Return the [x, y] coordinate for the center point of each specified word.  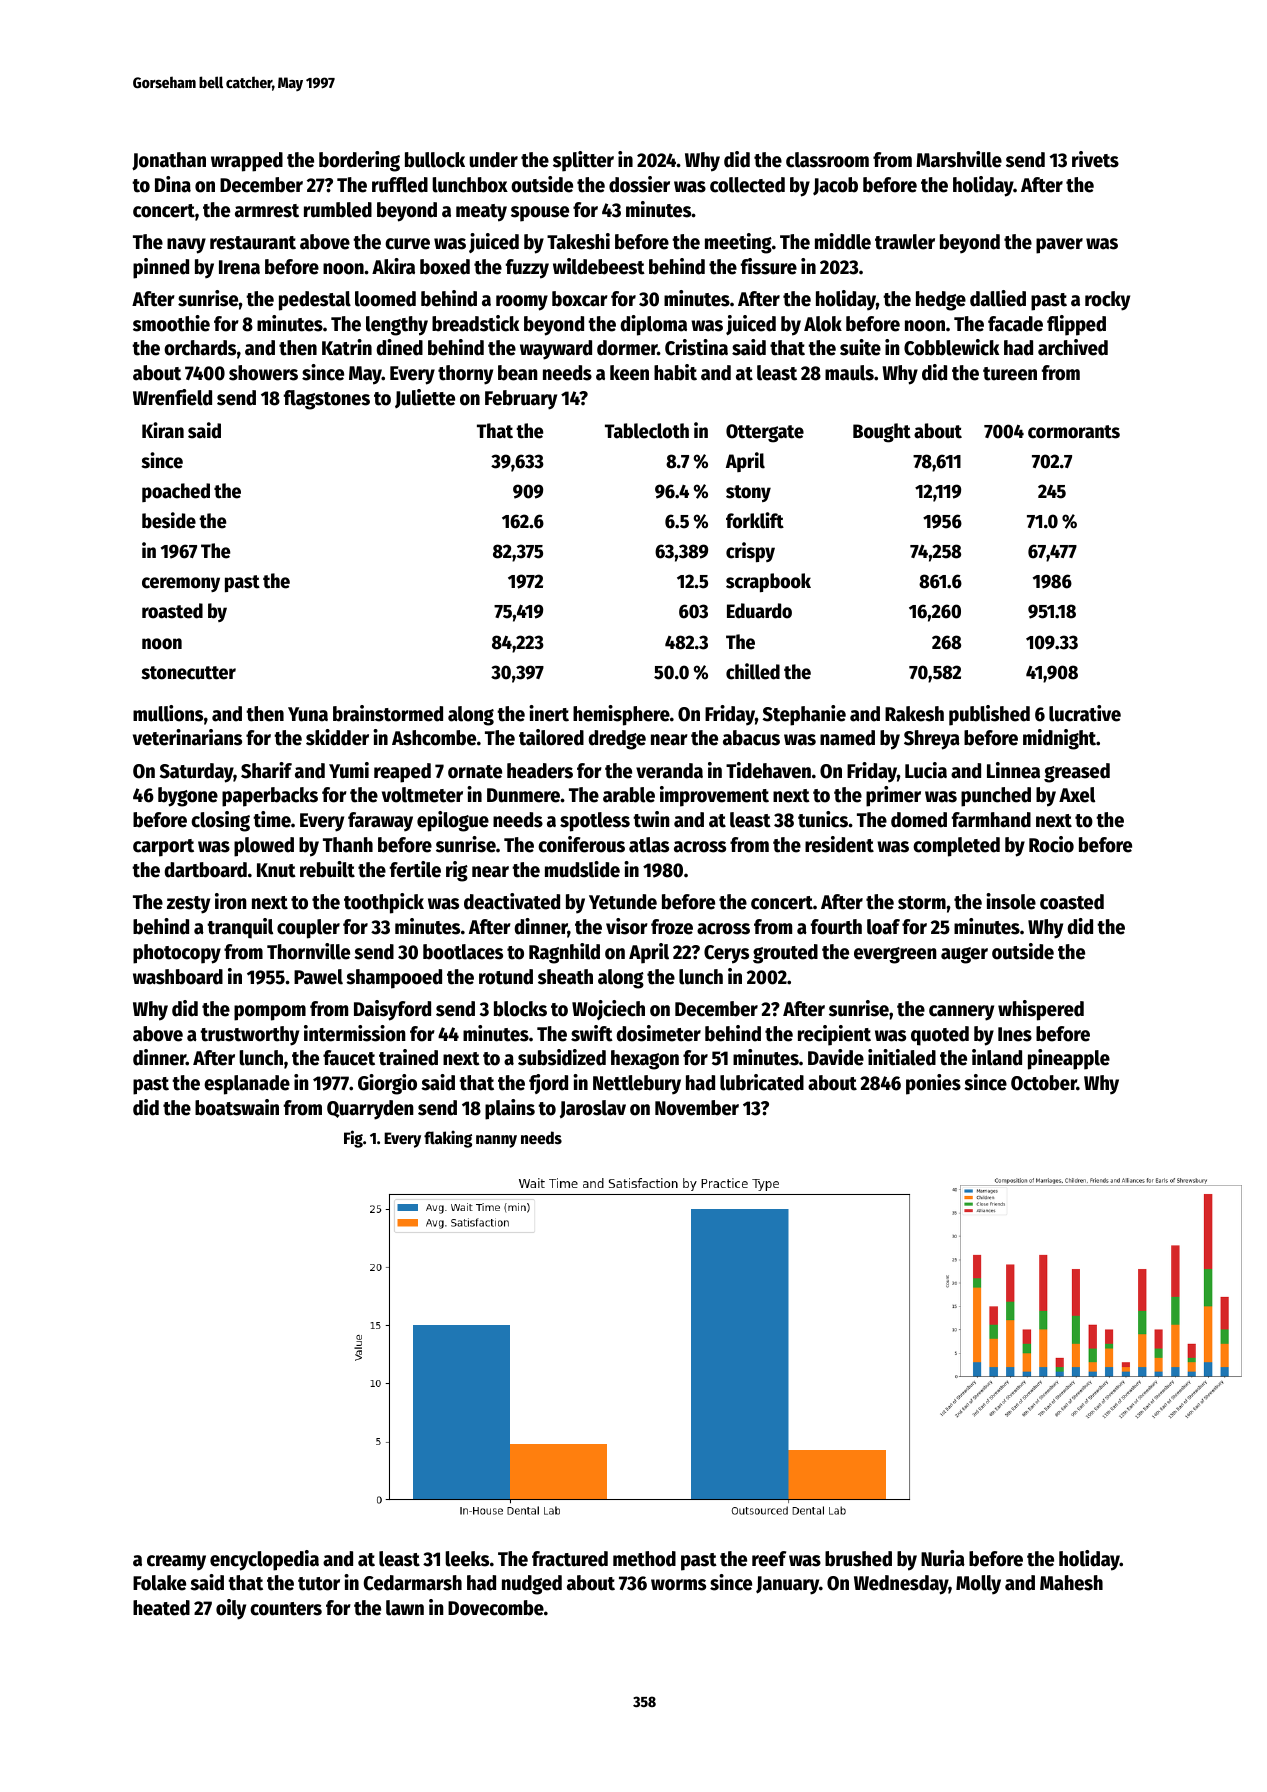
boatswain [237, 1107]
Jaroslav [593, 1109]
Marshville [959, 159]
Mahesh [1071, 1583]
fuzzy [527, 269]
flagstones [327, 400]
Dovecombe [496, 1608]
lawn [405, 1608]
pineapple [1069, 1059]
